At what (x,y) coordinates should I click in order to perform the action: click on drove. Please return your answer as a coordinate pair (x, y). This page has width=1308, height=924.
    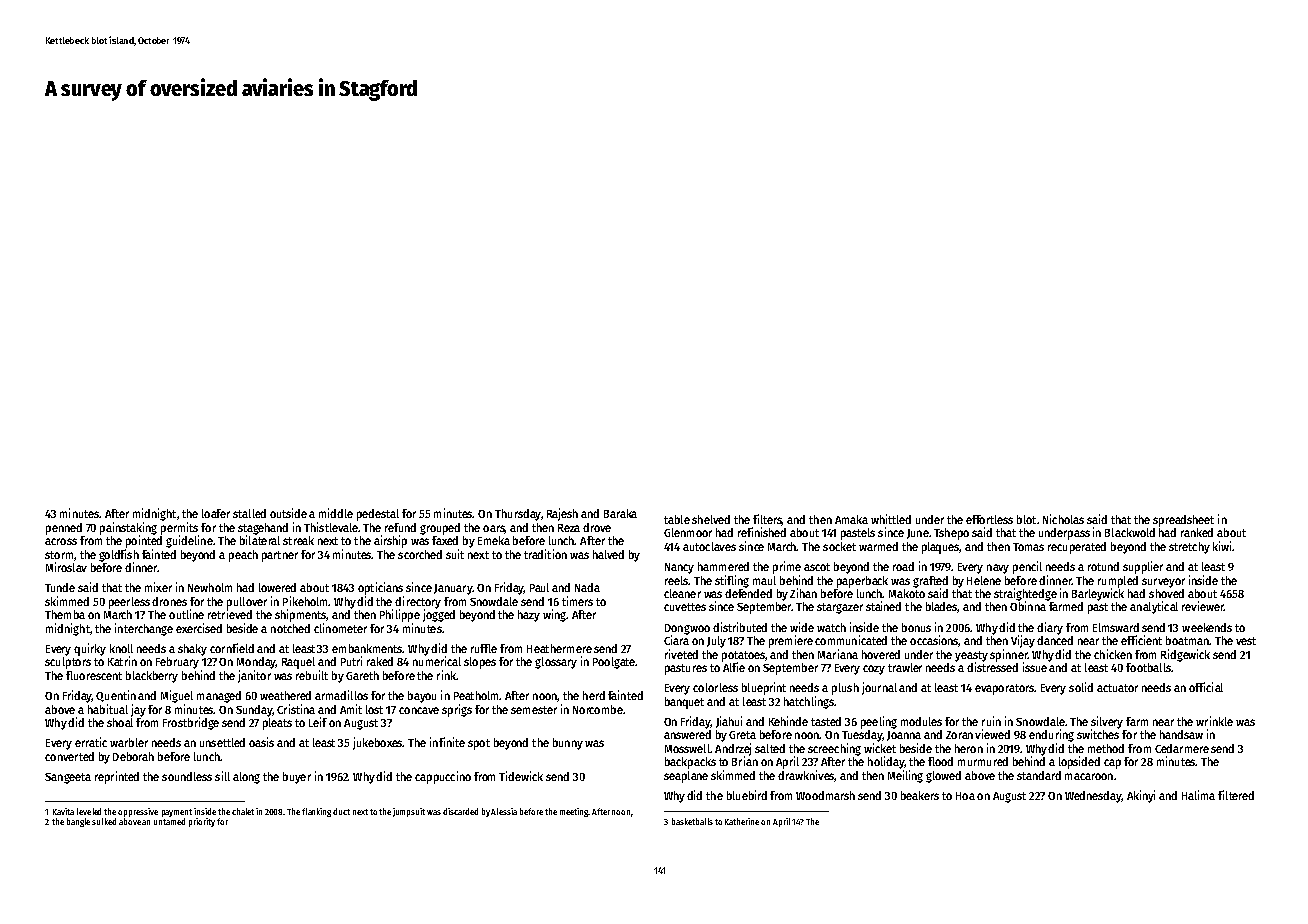
    Looking at the image, I should click on (597, 527).
